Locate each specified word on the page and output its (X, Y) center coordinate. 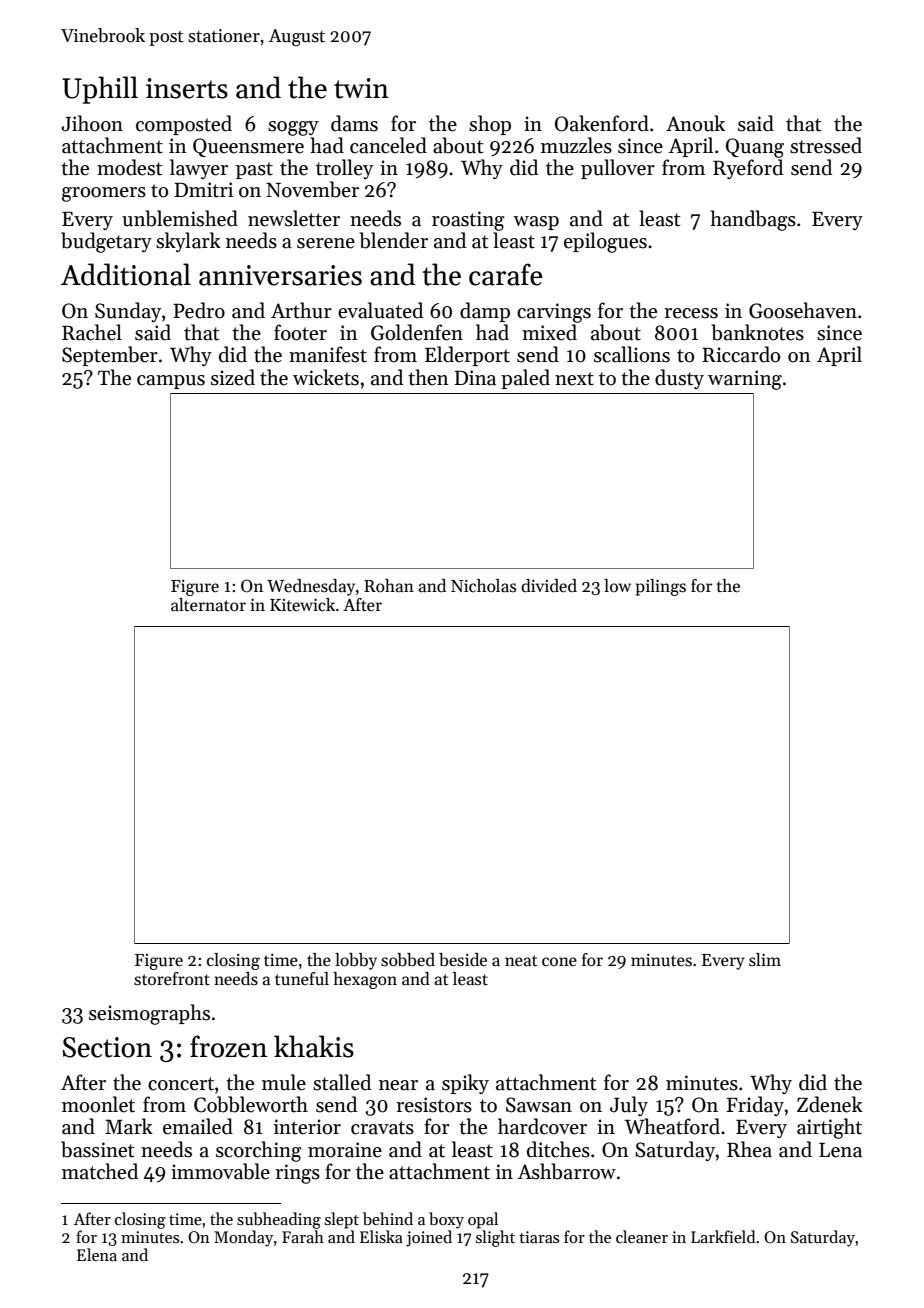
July (629, 1106)
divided (549, 586)
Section (107, 1047)
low (617, 585)
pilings (661, 587)
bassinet (98, 1149)
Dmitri (203, 190)
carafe (506, 274)
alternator (208, 605)
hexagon (365, 980)
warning (745, 380)
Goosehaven (803, 310)
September (110, 356)
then (428, 377)
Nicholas (483, 585)
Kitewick (302, 605)
